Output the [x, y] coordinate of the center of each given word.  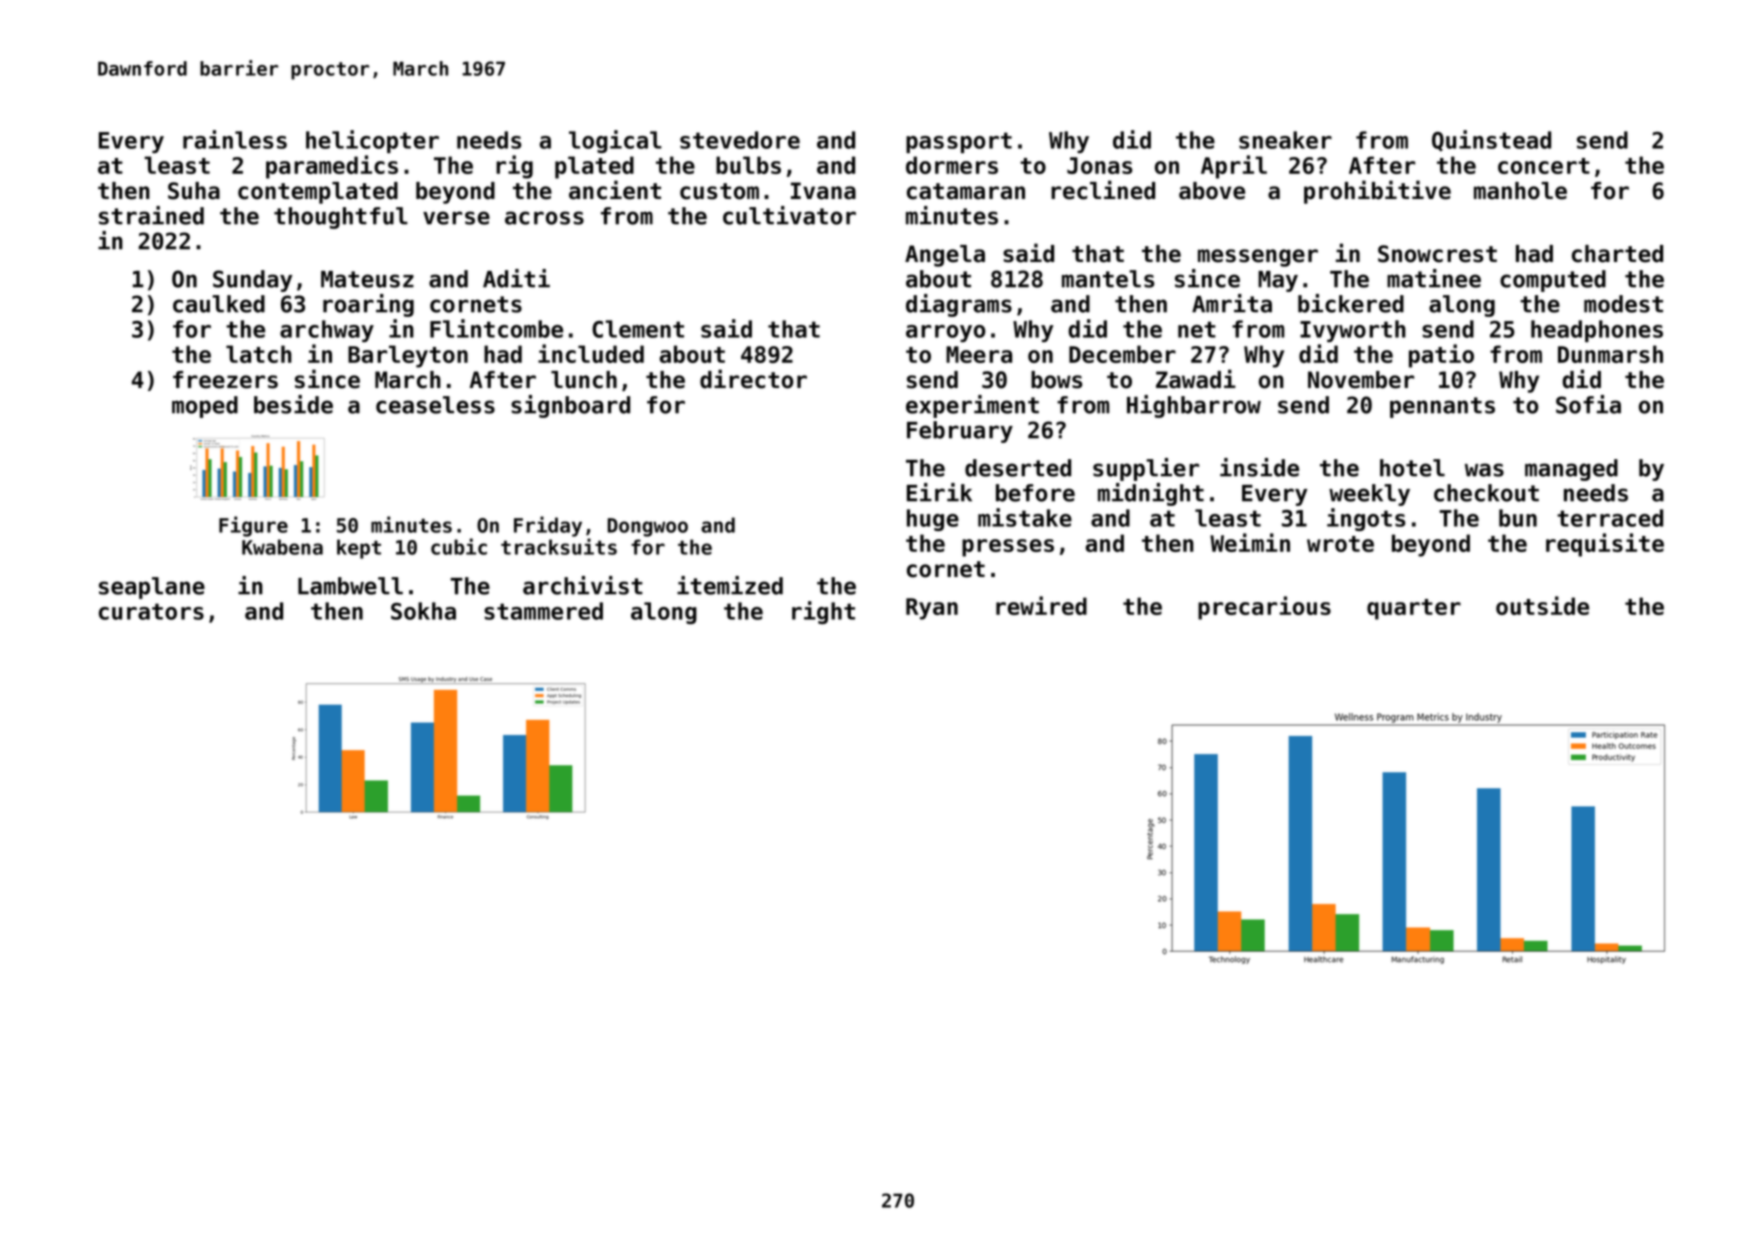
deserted [1018, 468]
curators [151, 611]
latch [259, 354]
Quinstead [1491, 141]
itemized [730, 585]
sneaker [1285, 140]
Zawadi [1196, 379]
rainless [235, 139]
